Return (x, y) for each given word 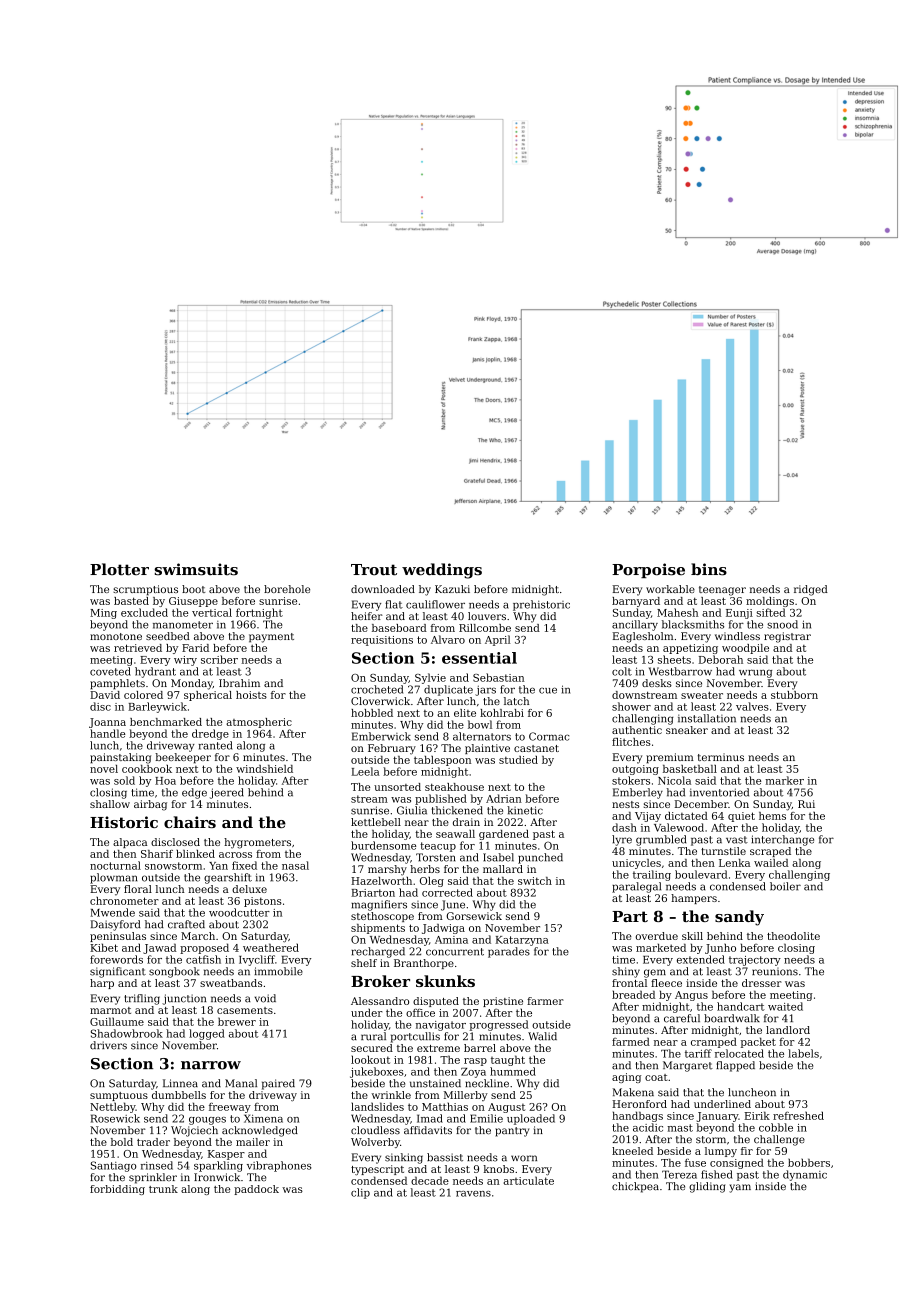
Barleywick (157, 707)
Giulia (412, 810)
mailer (253, 1142)
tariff (698, 1053)
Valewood (679, 827)
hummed (513, 1071)
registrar (787, 637)
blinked (195, 854)
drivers (108, 1045)
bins (709, 569)
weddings (442, 571)
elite (465, 713)
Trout (374, 570)
